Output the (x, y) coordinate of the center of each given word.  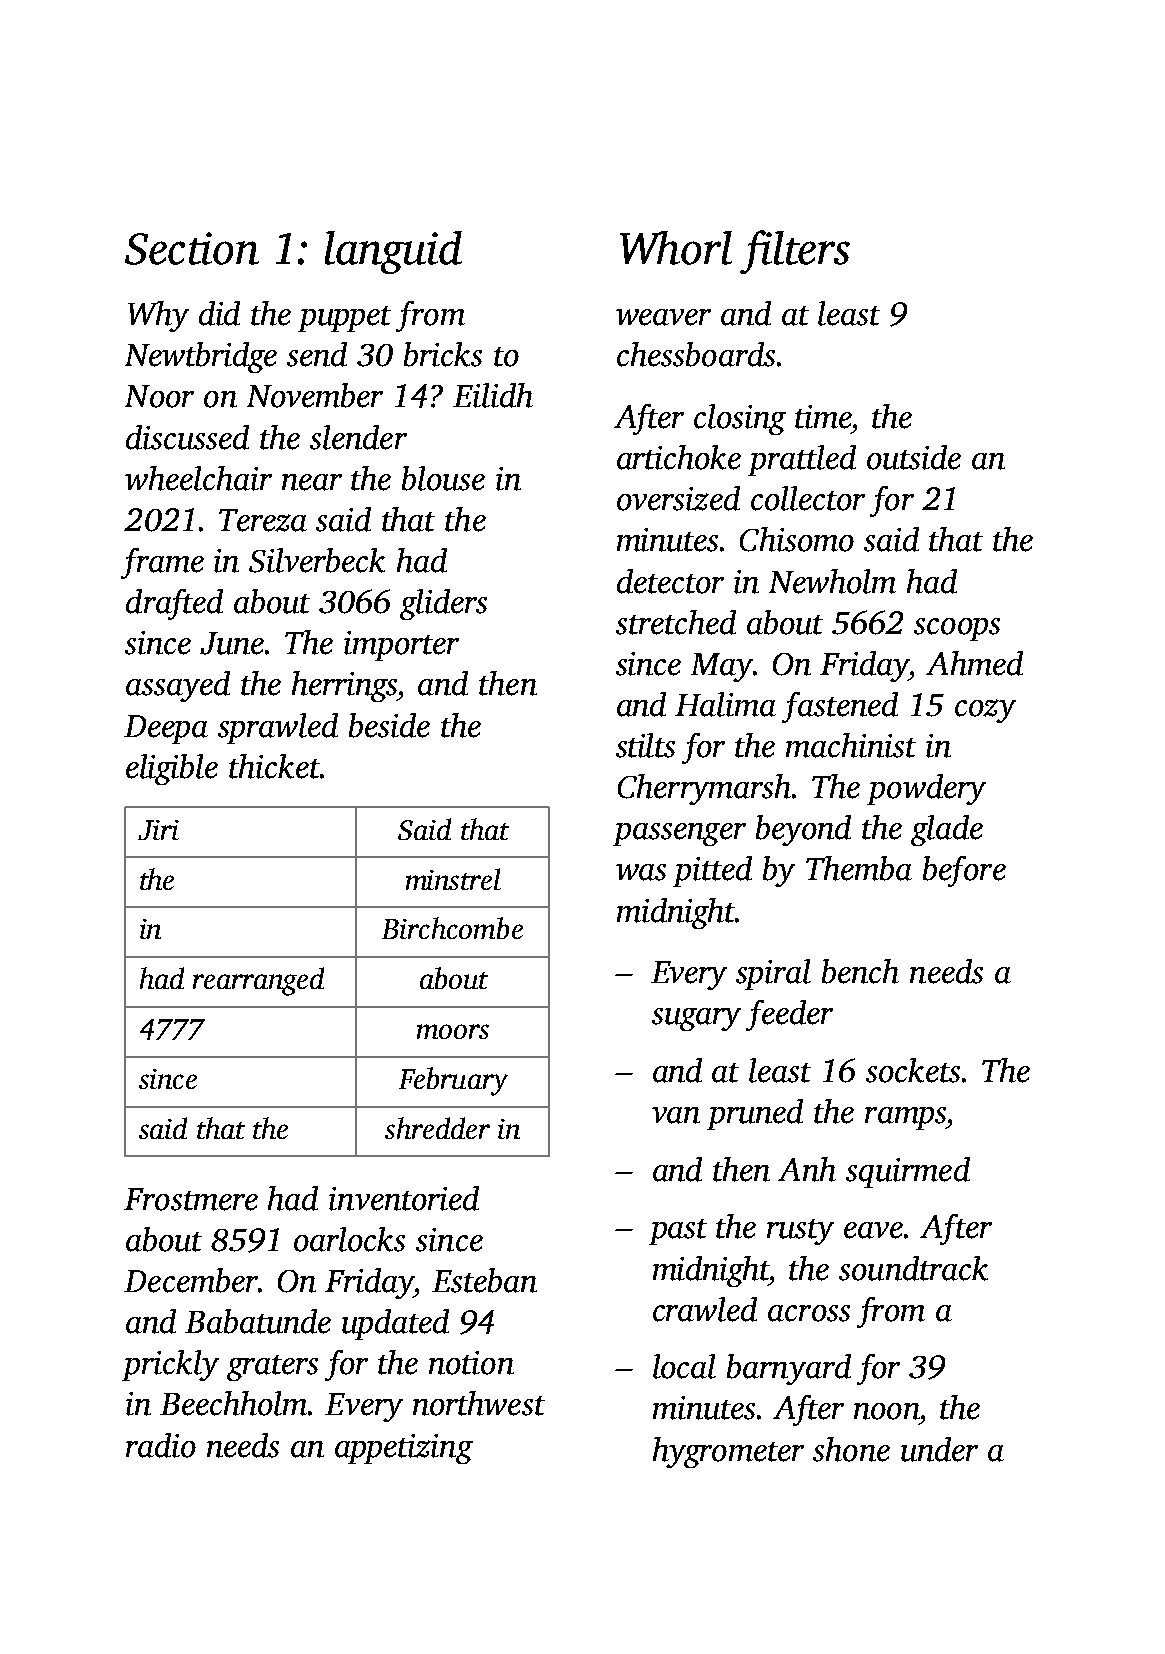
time (823, 417)
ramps (905, 1118)
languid (393, 252)
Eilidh (493, 395)
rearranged (258, 981)
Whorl (676, 248)
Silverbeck (317, 560)
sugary (696, 1019)
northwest (479, 1403)
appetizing (404, 1449)
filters (795, 252)
